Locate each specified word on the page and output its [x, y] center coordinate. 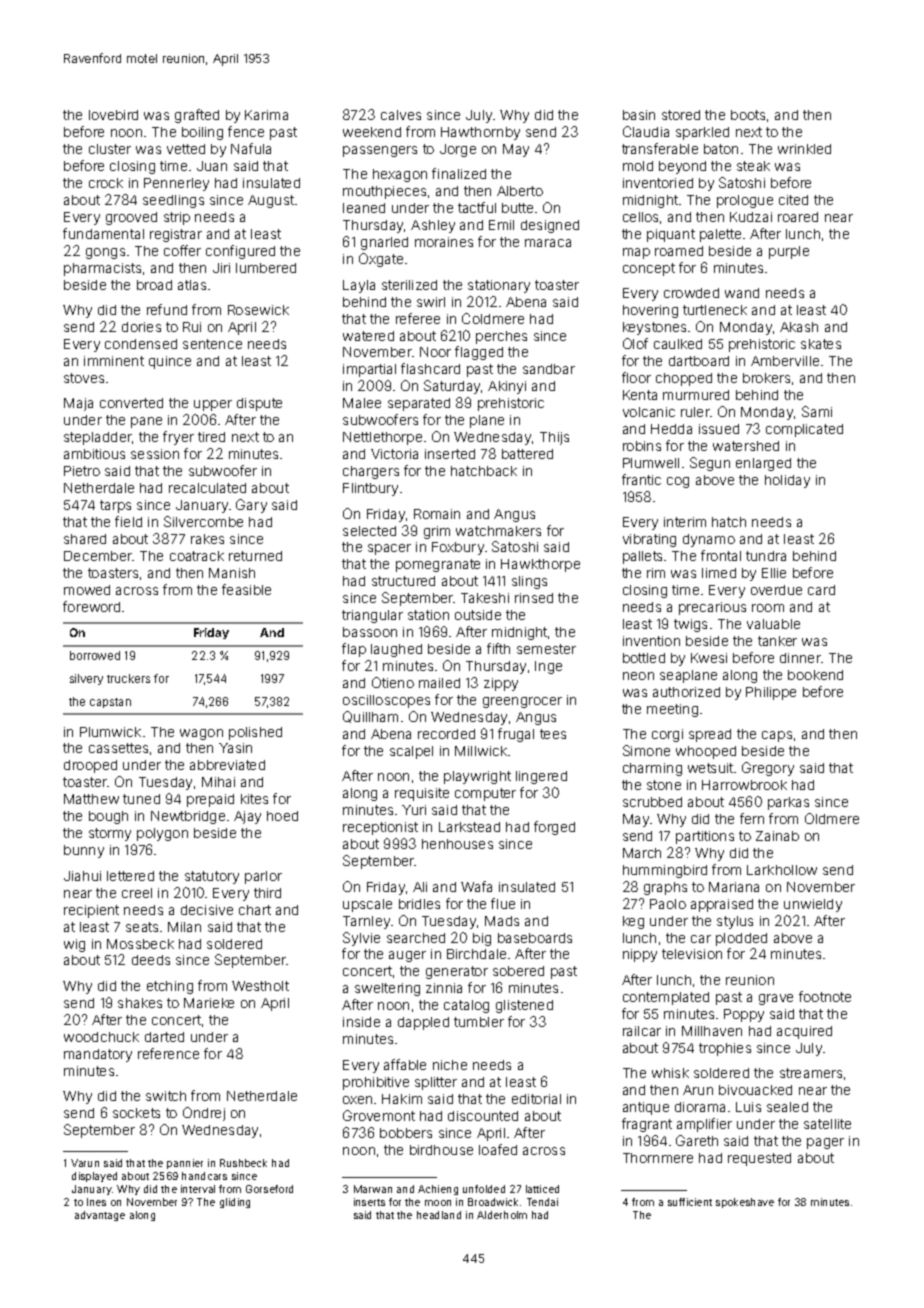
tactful [477, 207]
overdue [776, 590]
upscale [367, 905]
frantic [641, 479]
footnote [825, 996]
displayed [94, 1177]
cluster [110, 149]
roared [798, 217]
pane [146, 422]
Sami [817, 411]
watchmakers [498, 531]
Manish [232, 573]
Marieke [209, 1003]
